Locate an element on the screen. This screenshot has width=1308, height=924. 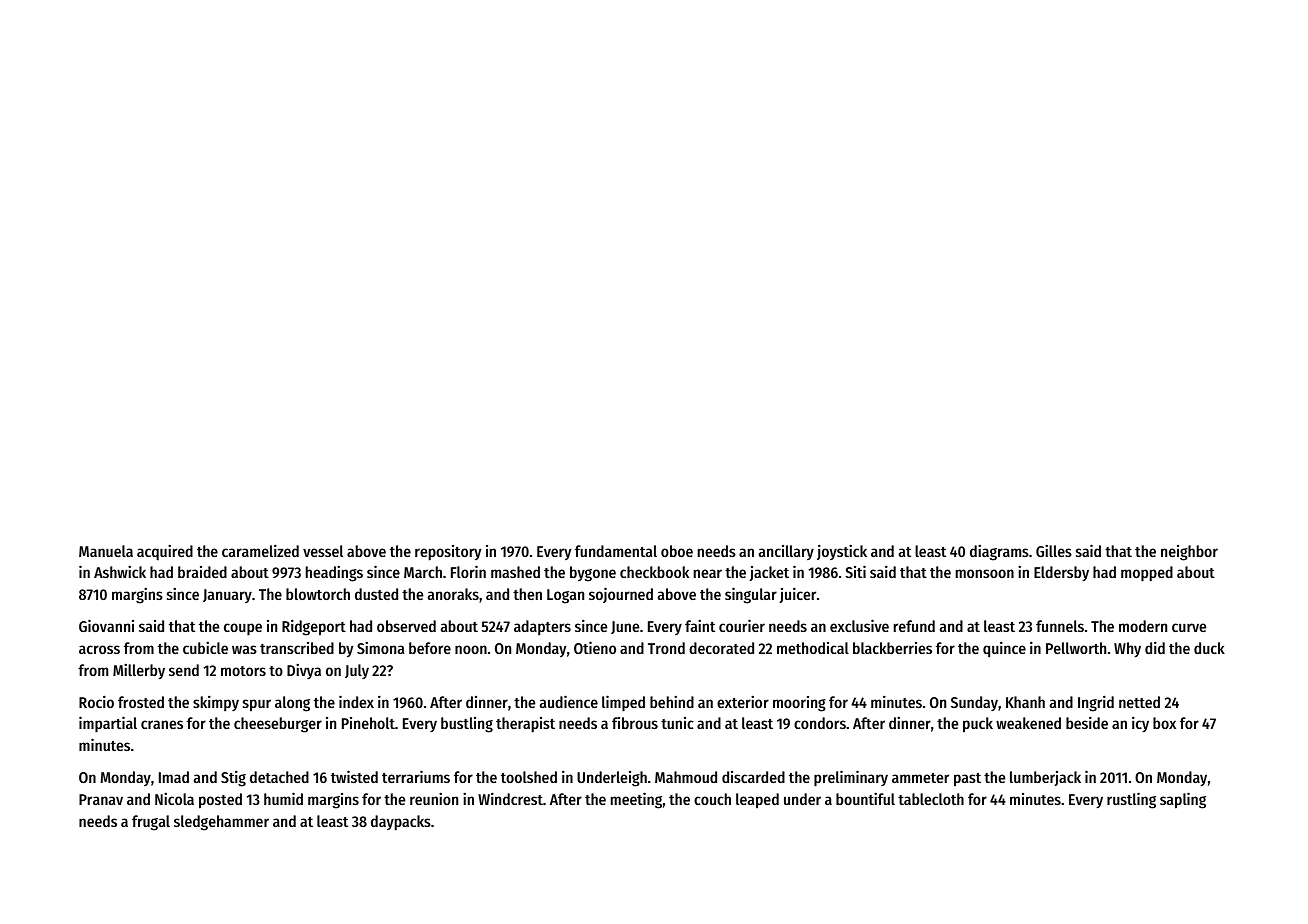
sapling is located at coordinates (1183, 800).
